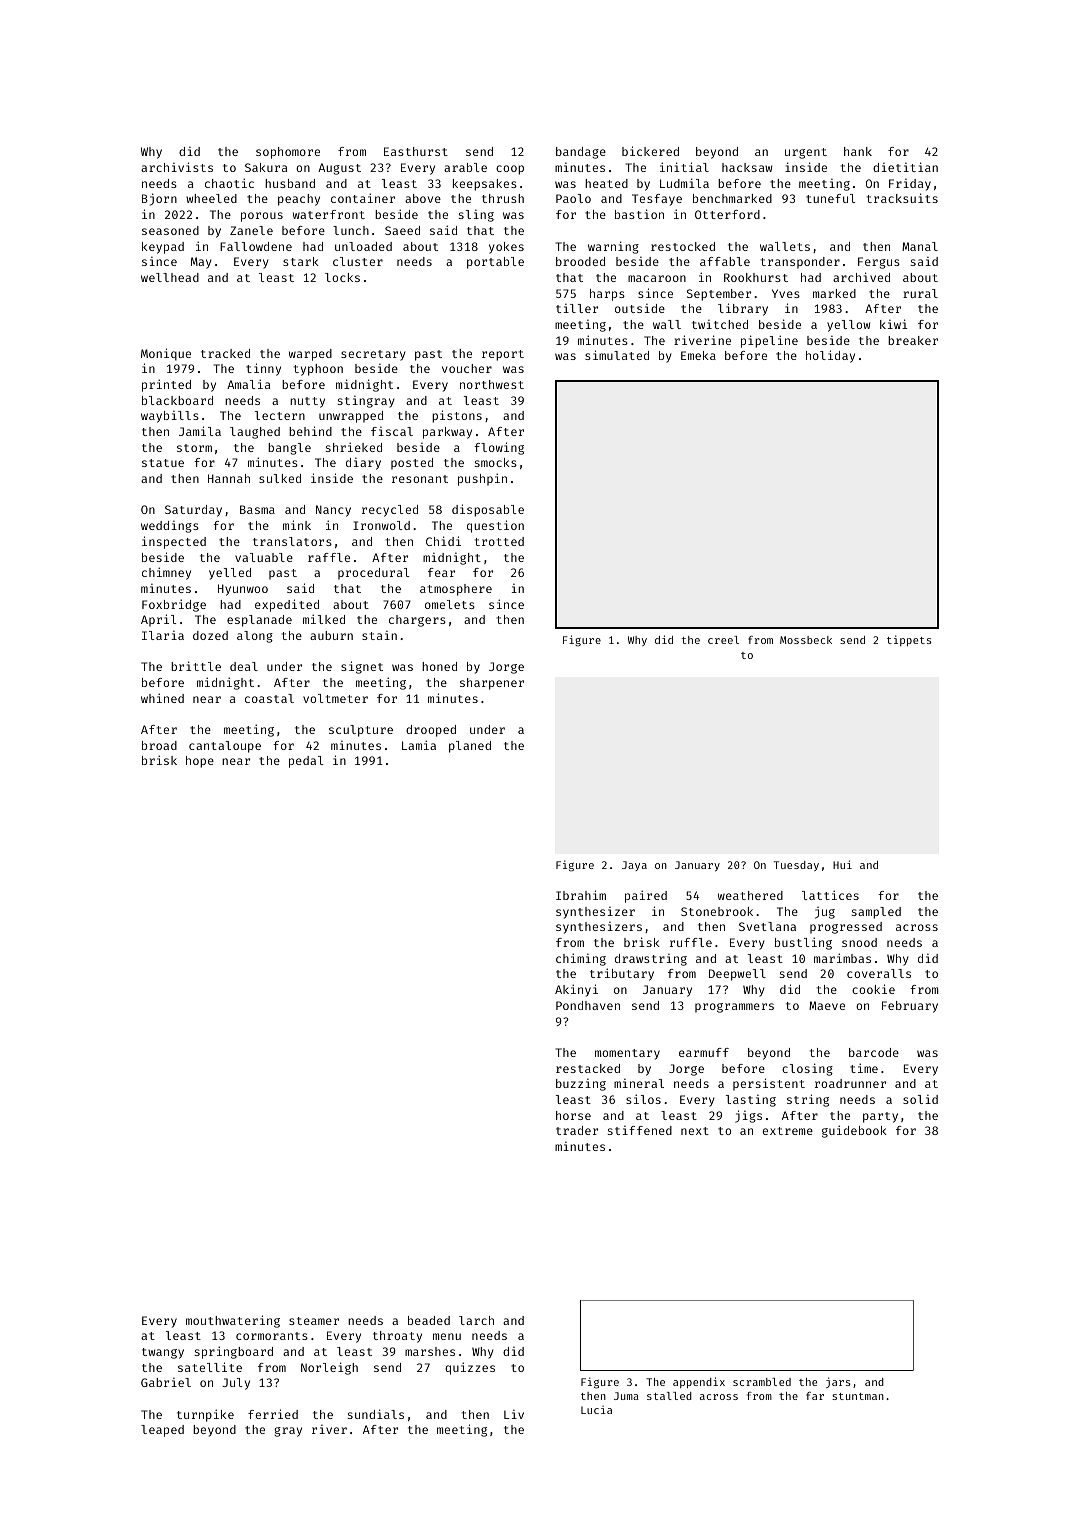 This page has width=1080, height=1528. What do you see at coordinates (170, 527) in the page?
I see `weddings` at bounding box center [170, 527].
